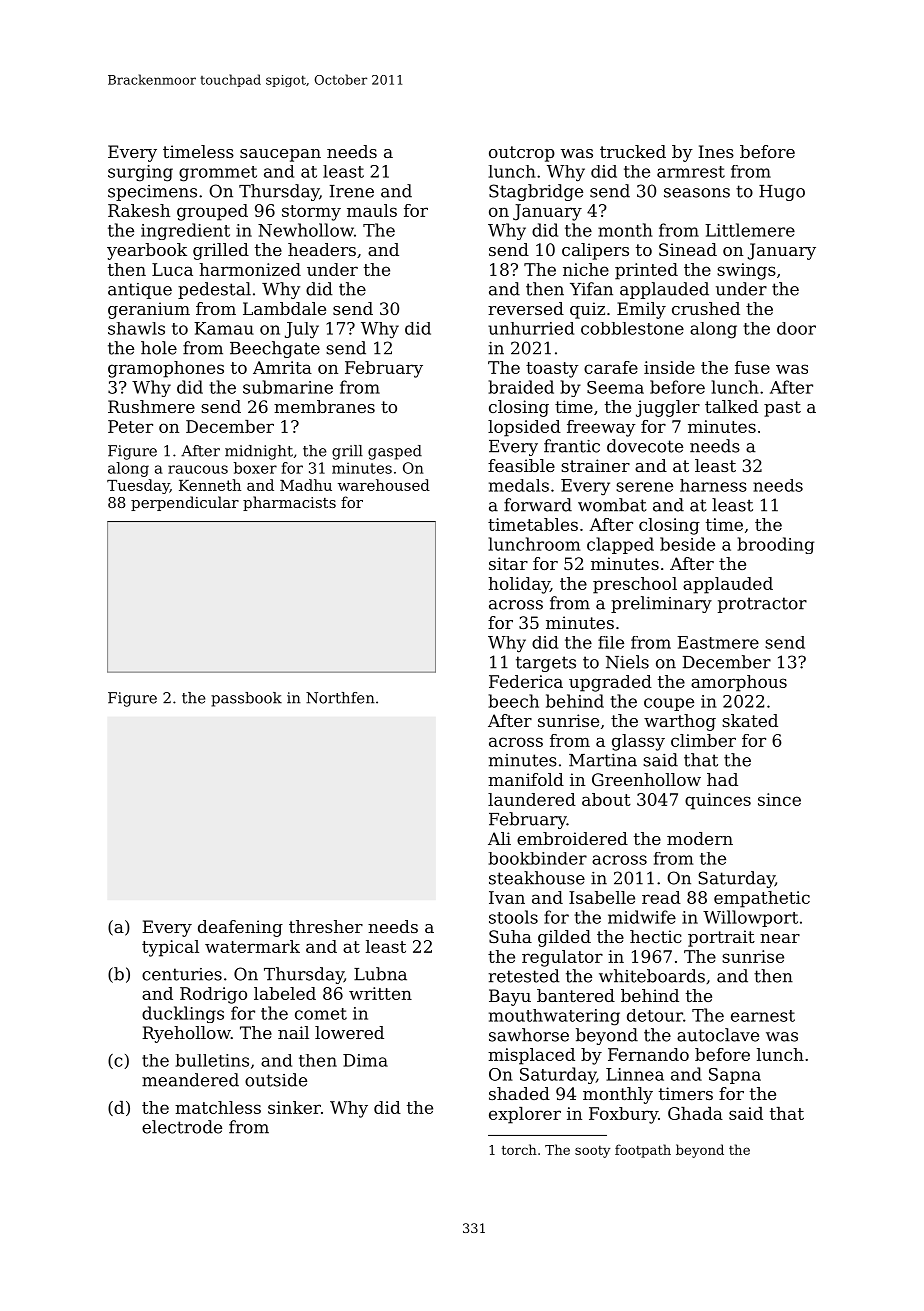 This page has width=924, height=1311. What do you see at coordinates (611, 642) in the page?
I see `file` at bounding box center [611, 642].
